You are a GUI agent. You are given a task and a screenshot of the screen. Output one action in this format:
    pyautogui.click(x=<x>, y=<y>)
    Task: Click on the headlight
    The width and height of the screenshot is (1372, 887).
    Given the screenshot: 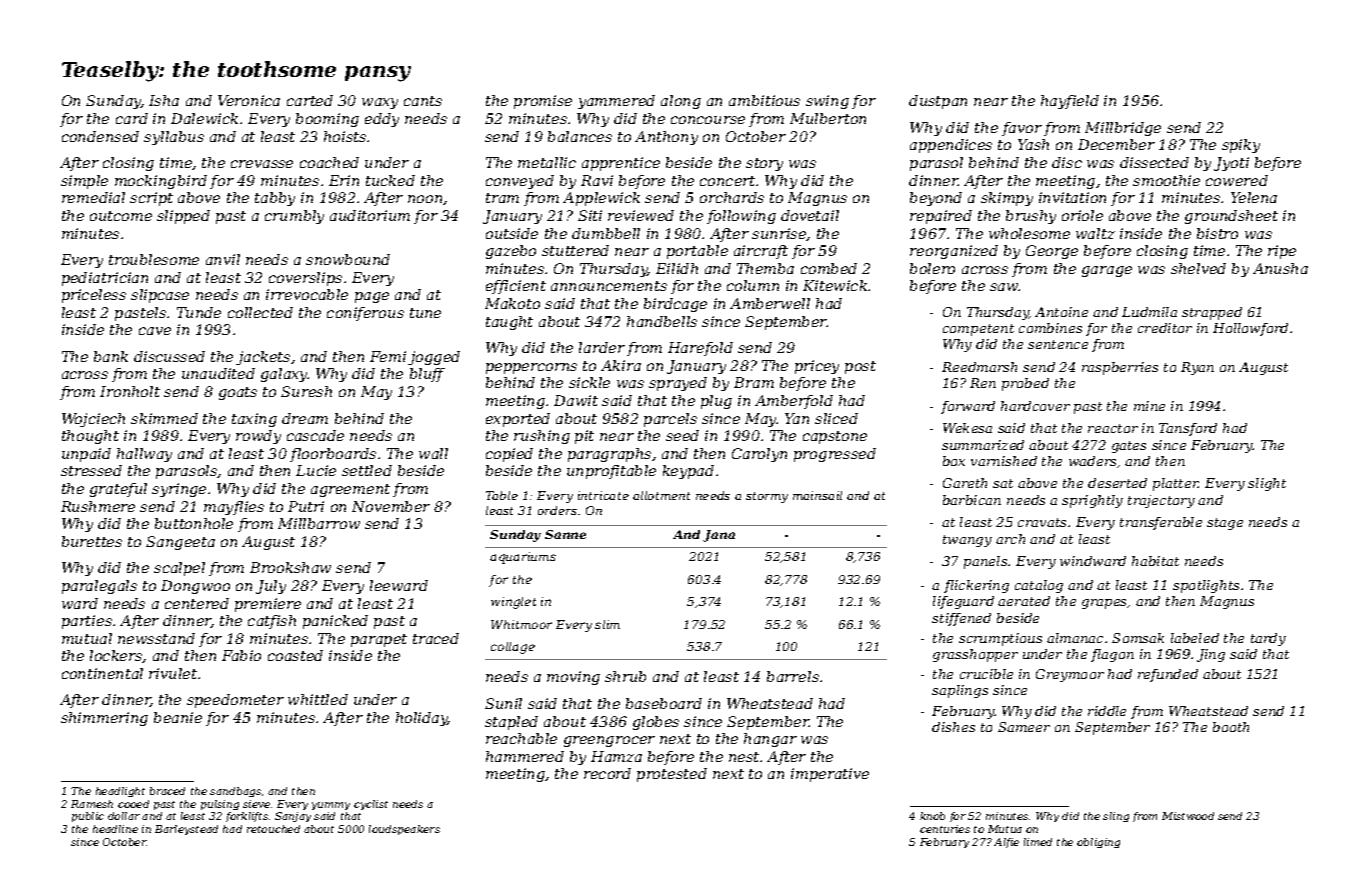 What is the action you would take?
    pyautogui.click(x=120, y=792)
